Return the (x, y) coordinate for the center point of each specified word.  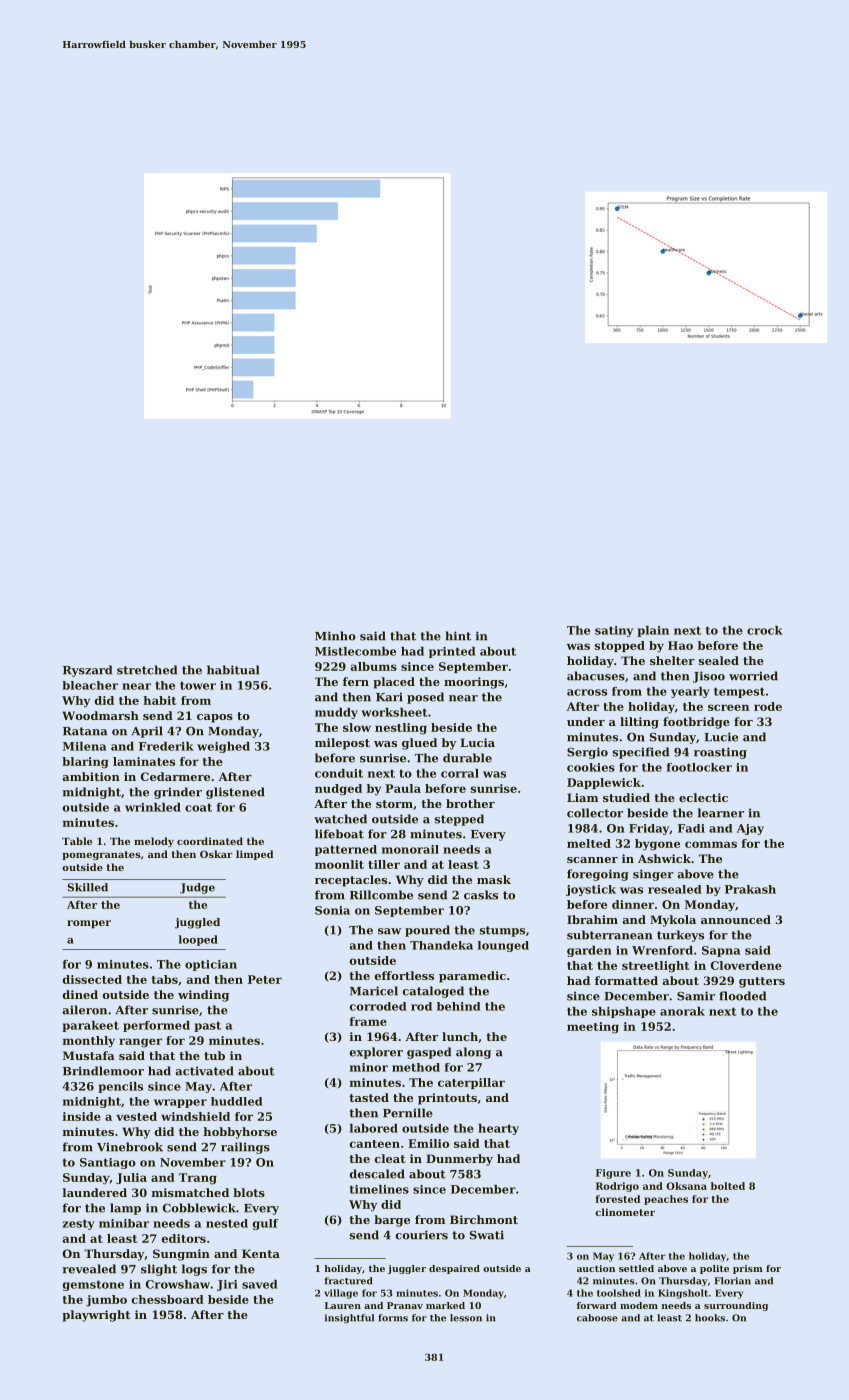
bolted (728, 1186)
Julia (131, 1178)
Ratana (85, 731)
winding (203, 996)
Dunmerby (459, 1160)
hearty (498, 1129)
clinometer (625, 1212)
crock (765, 630)
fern (356, 681)
